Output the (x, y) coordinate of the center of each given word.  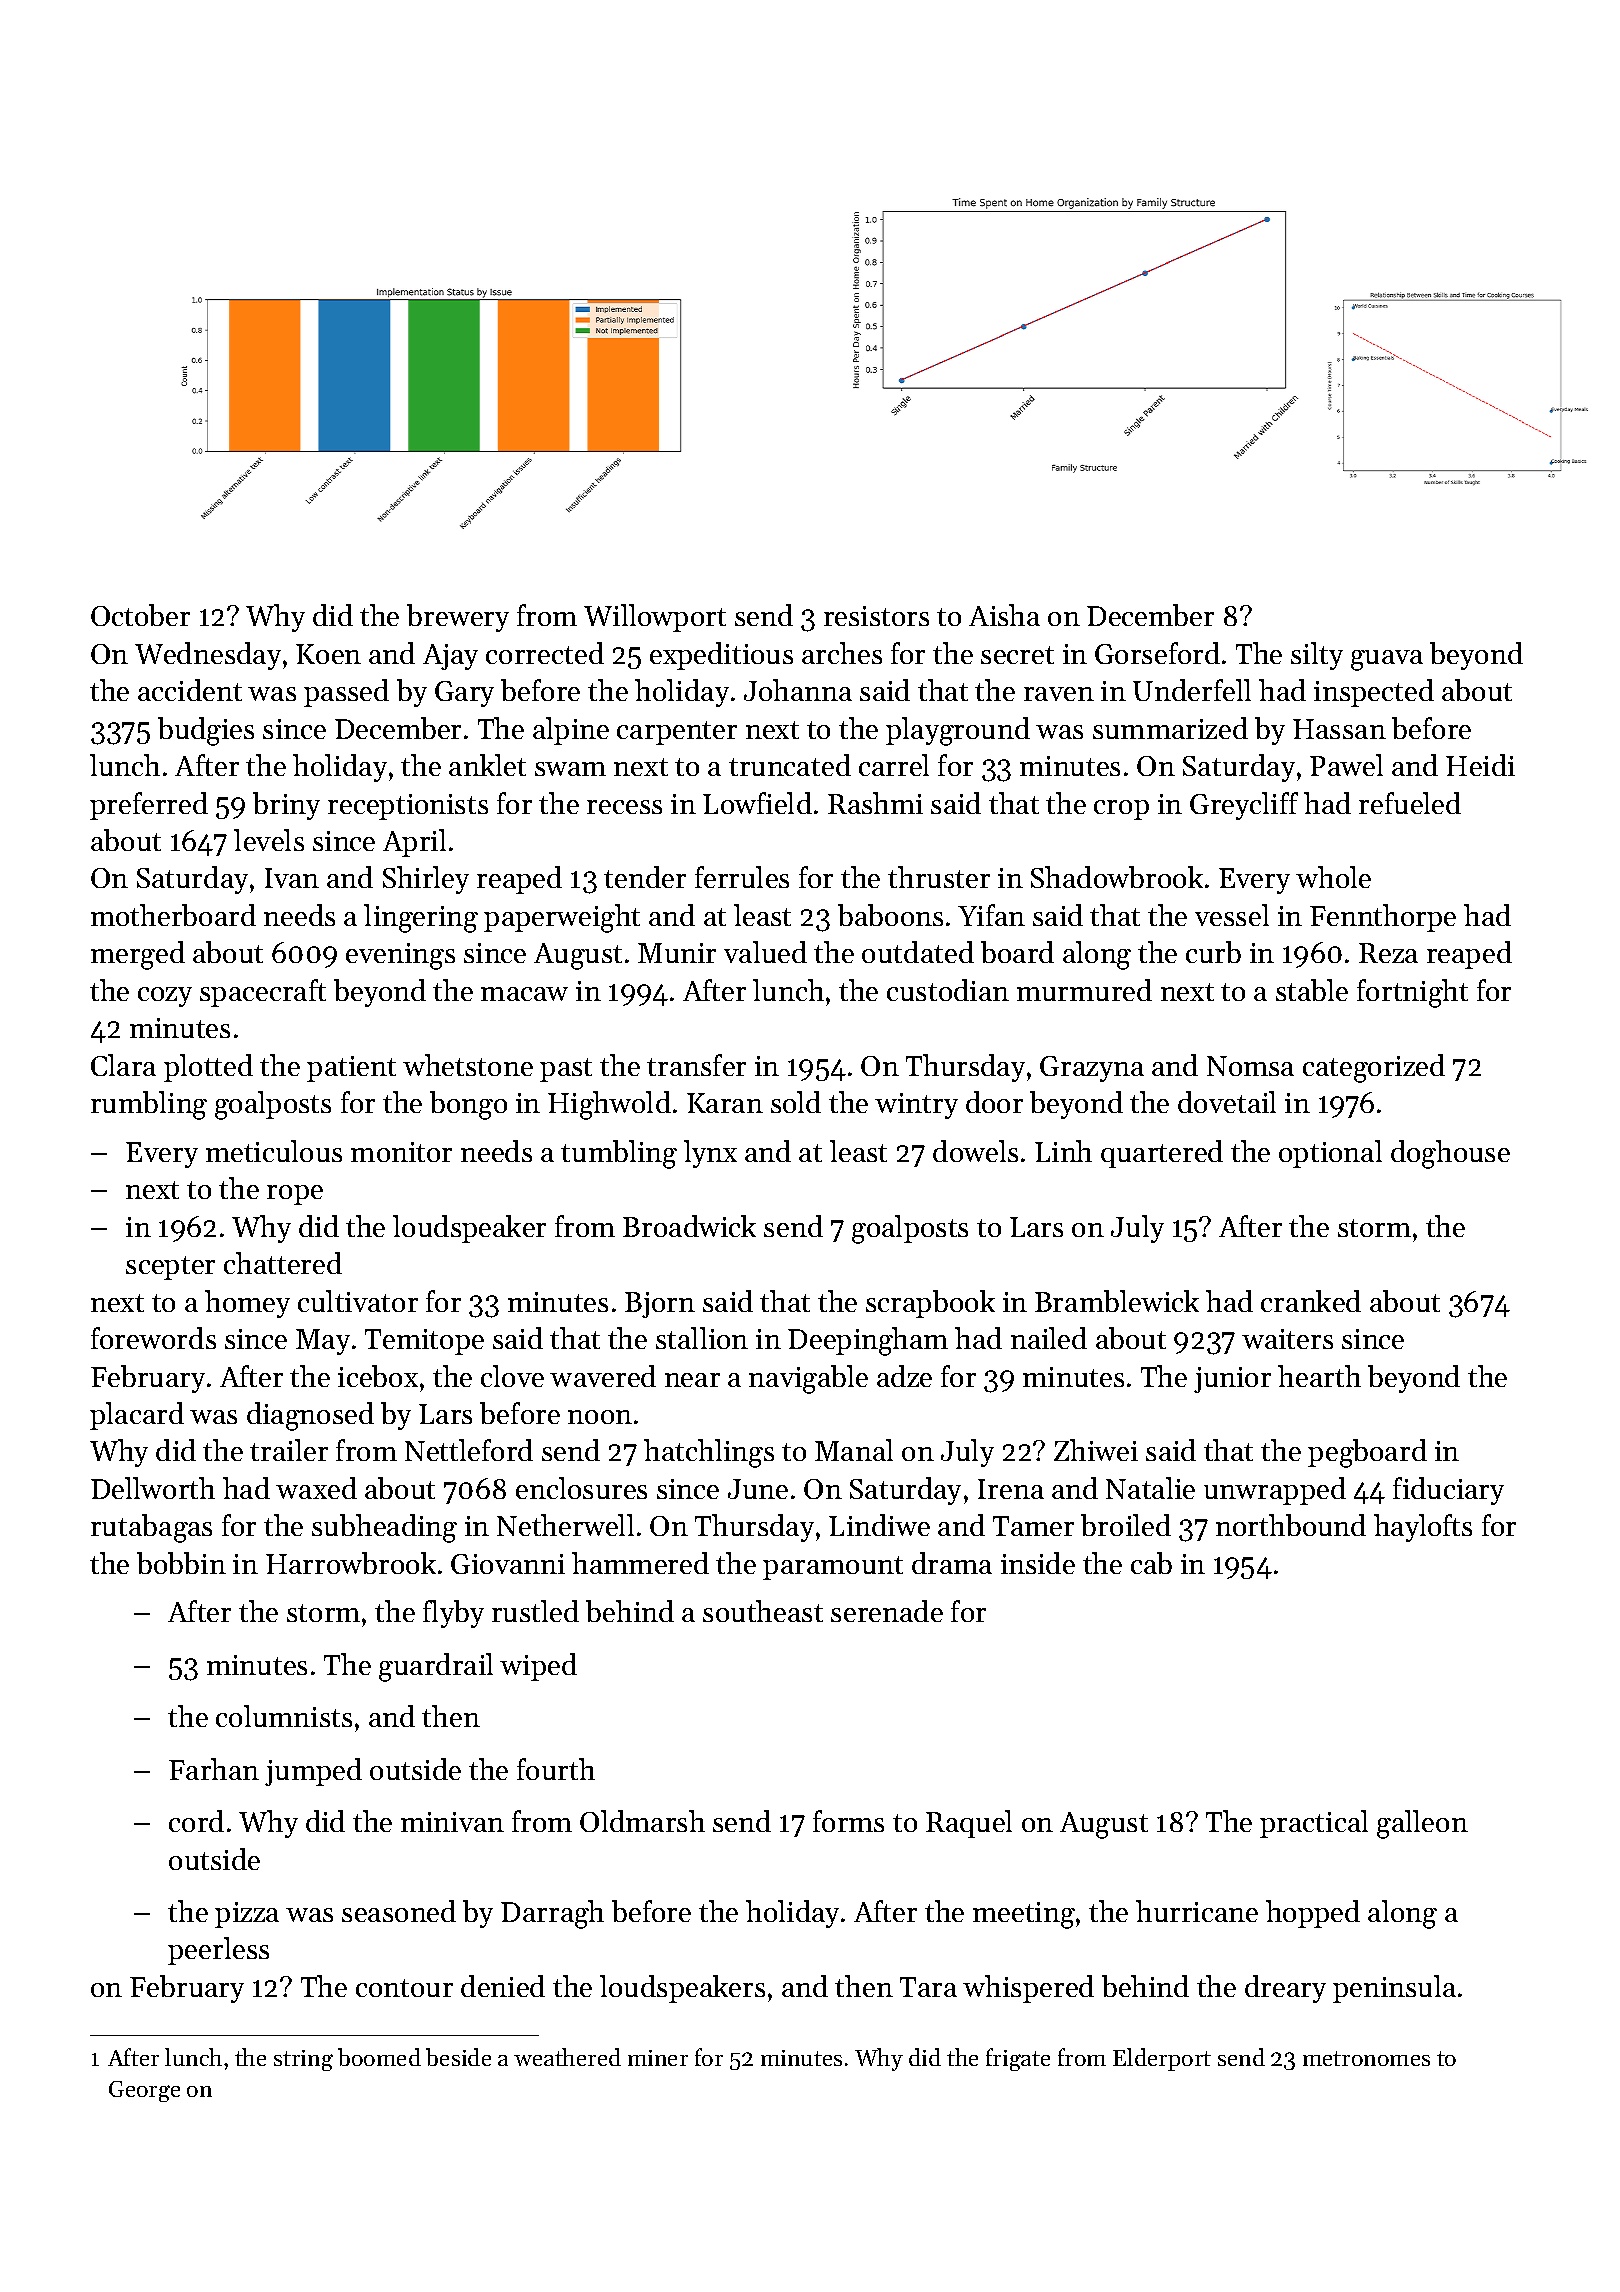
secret (1017, 655)
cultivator (358, 1301)
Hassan (1339, 729)
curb (1213, 952)
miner (658, 2058)
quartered (1162, 1154)
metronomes (1366, 2058)
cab (1151, 1563)
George (144, 2091)
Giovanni (508, 1564)
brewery (458, 618)
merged (138, 955)
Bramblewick (1117, 1301)
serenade (887, 1611)
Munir (677, 953)
